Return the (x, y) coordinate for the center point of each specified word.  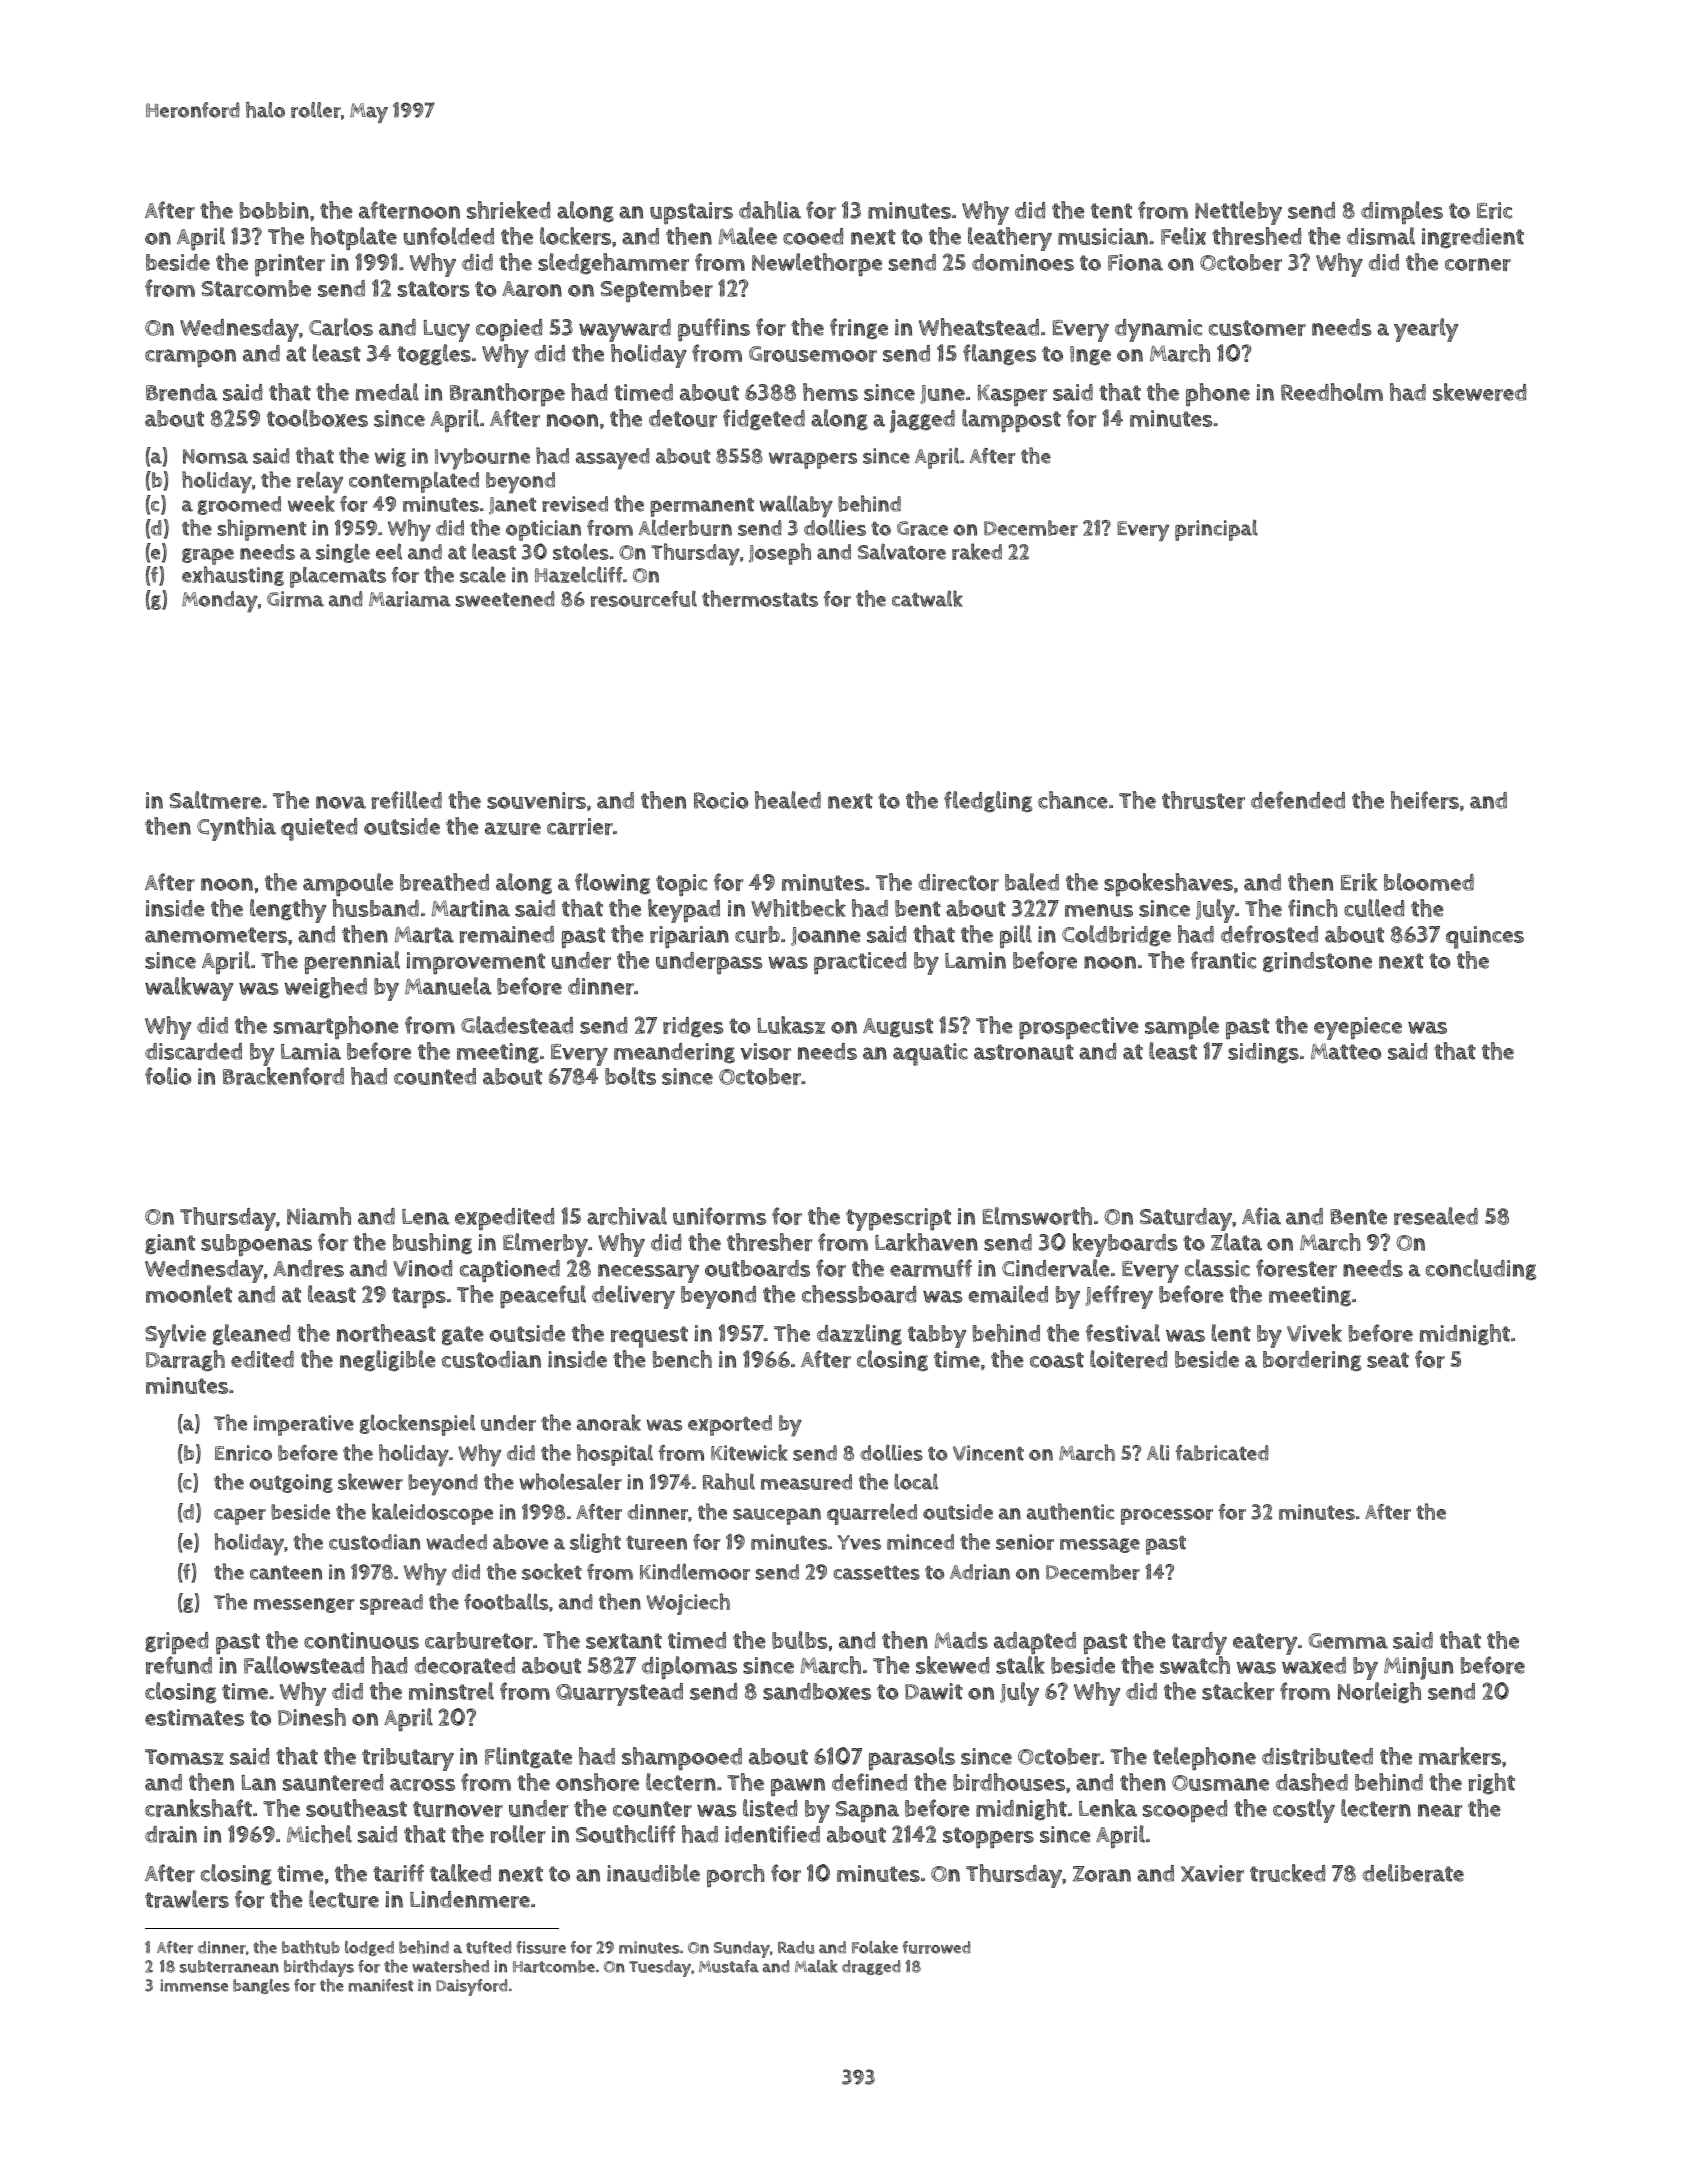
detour (683, 418)
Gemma (1348, 1641)
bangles (261, 1986)
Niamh (319, 1216)
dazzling (859, 1334)
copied (509, 330)
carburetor (479, 1640)
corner (1478, 264)
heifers (1425, 800)
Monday (220, 602)
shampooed (682, 1759)
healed (788, 800)
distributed (1317, 1756)
